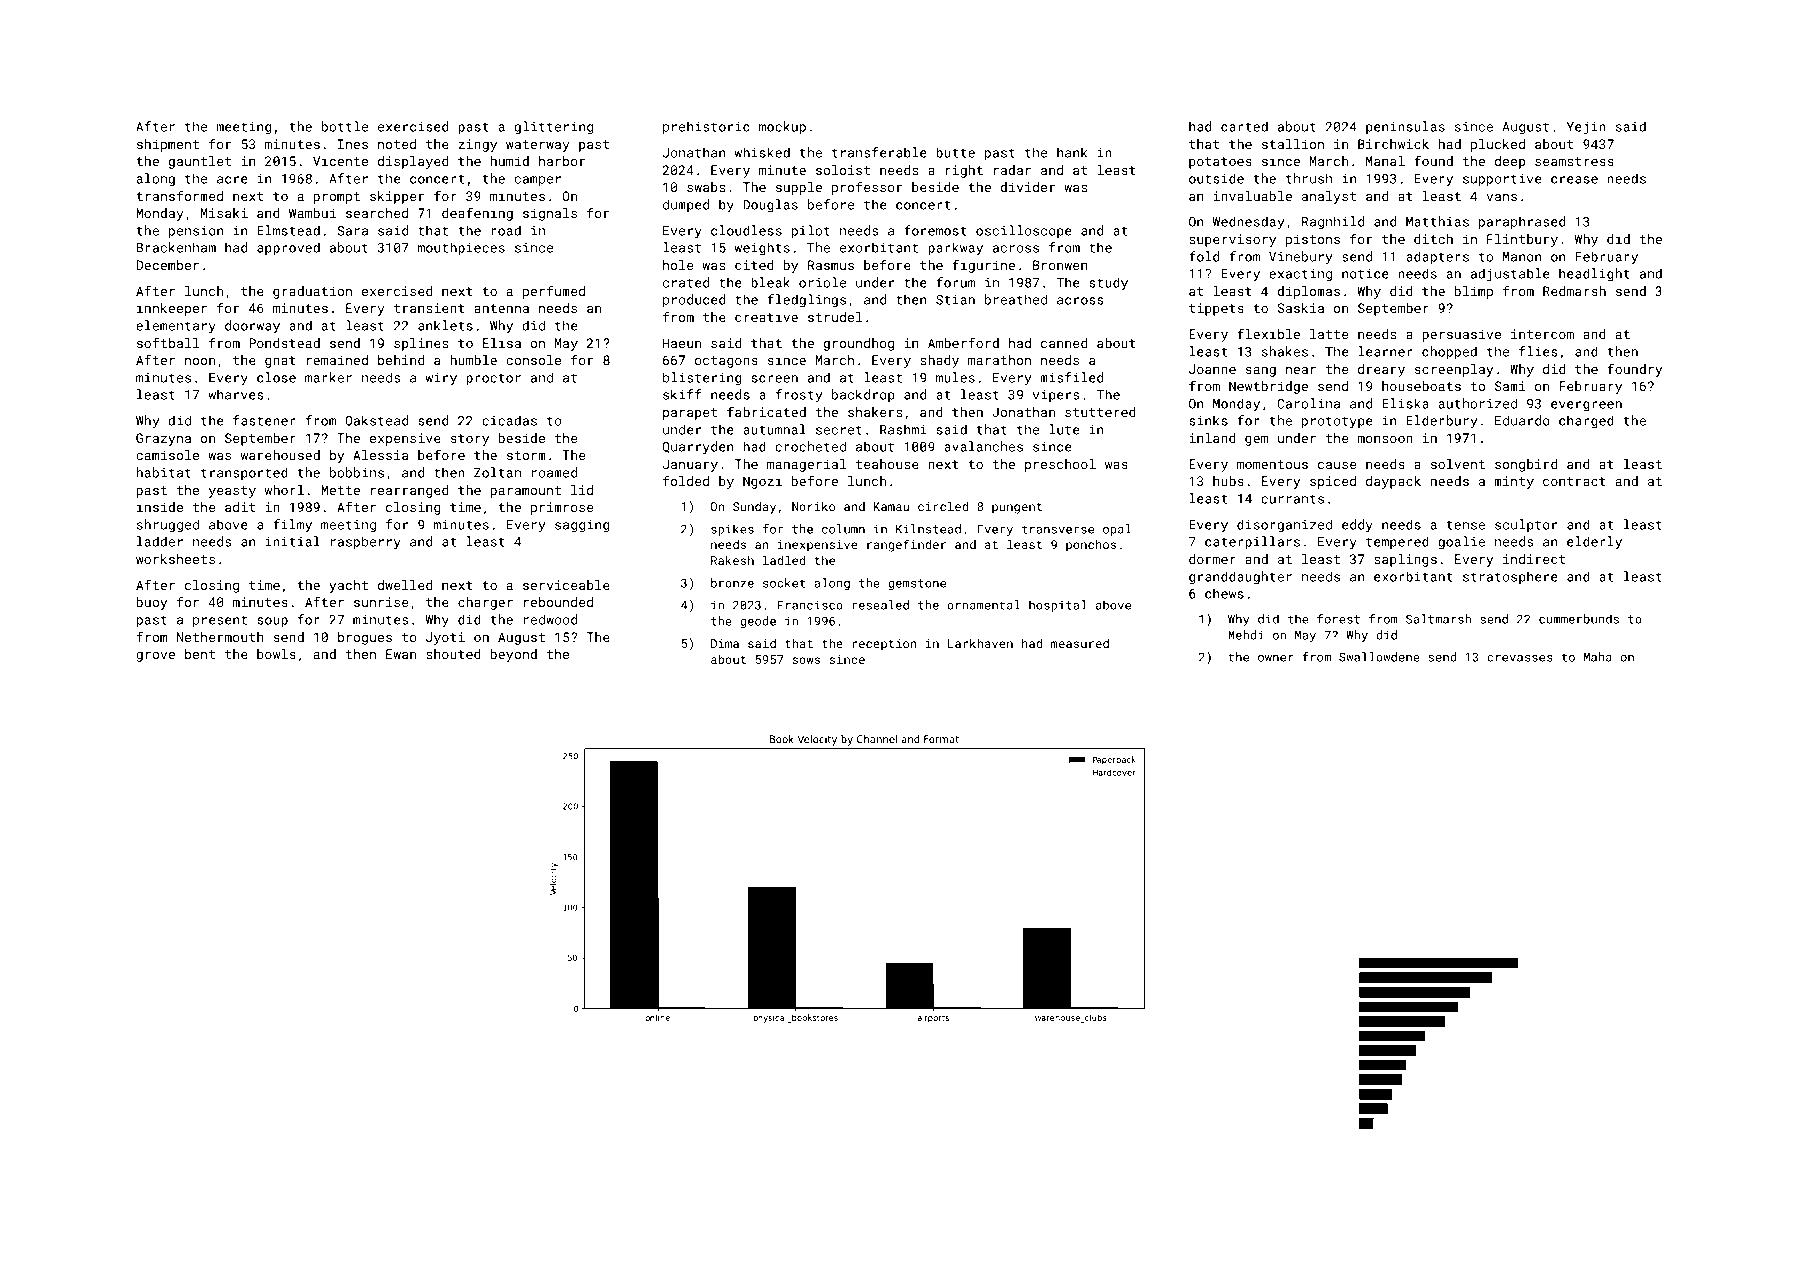 The height and width of the screenshot is (1277, 1806). What do you see at coordinates (1313, 240) in the screenshot?
I see `pistons` at bounding box center [1313, 240].
